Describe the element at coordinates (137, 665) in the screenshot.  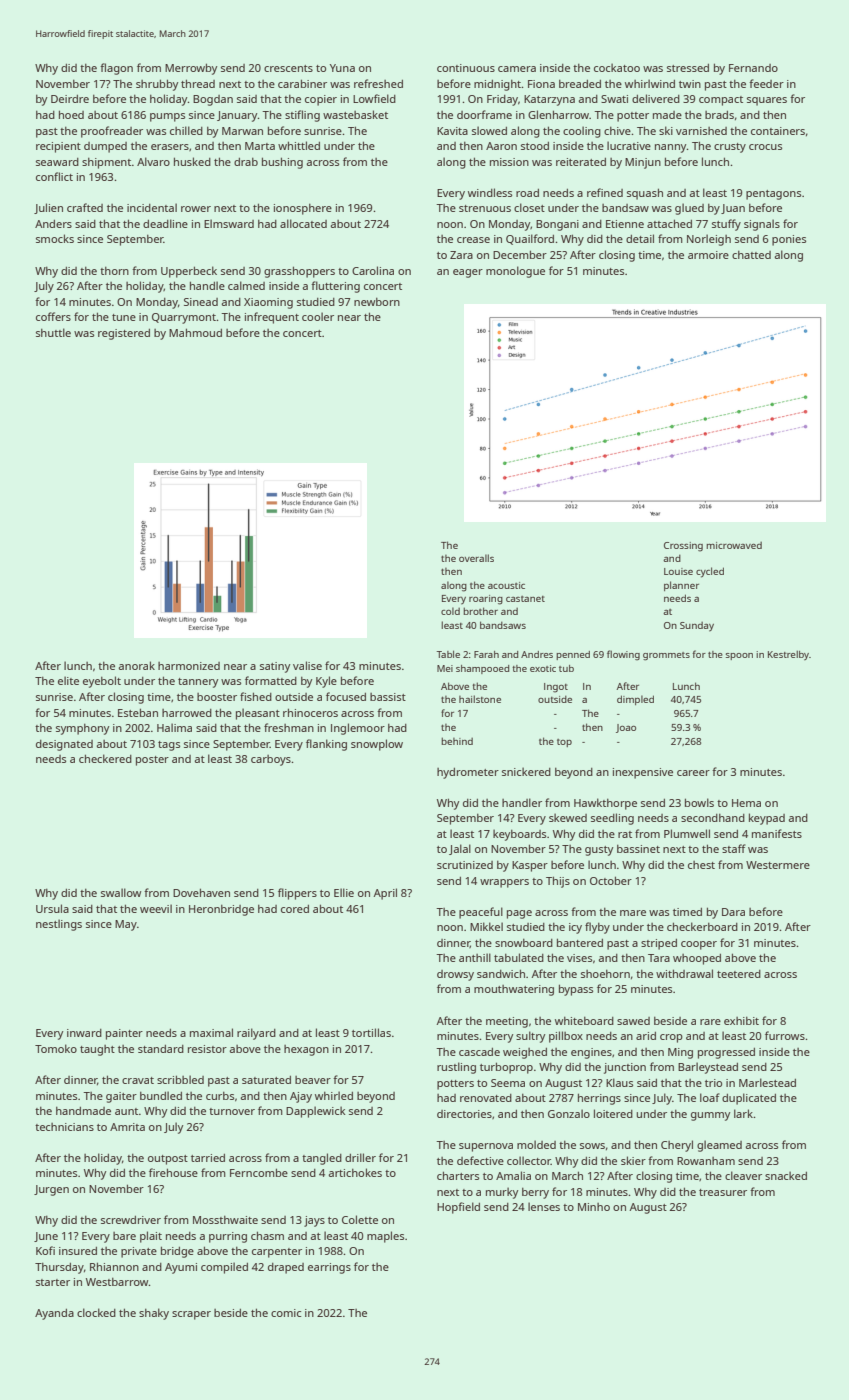
I see `anorak` at that location.
